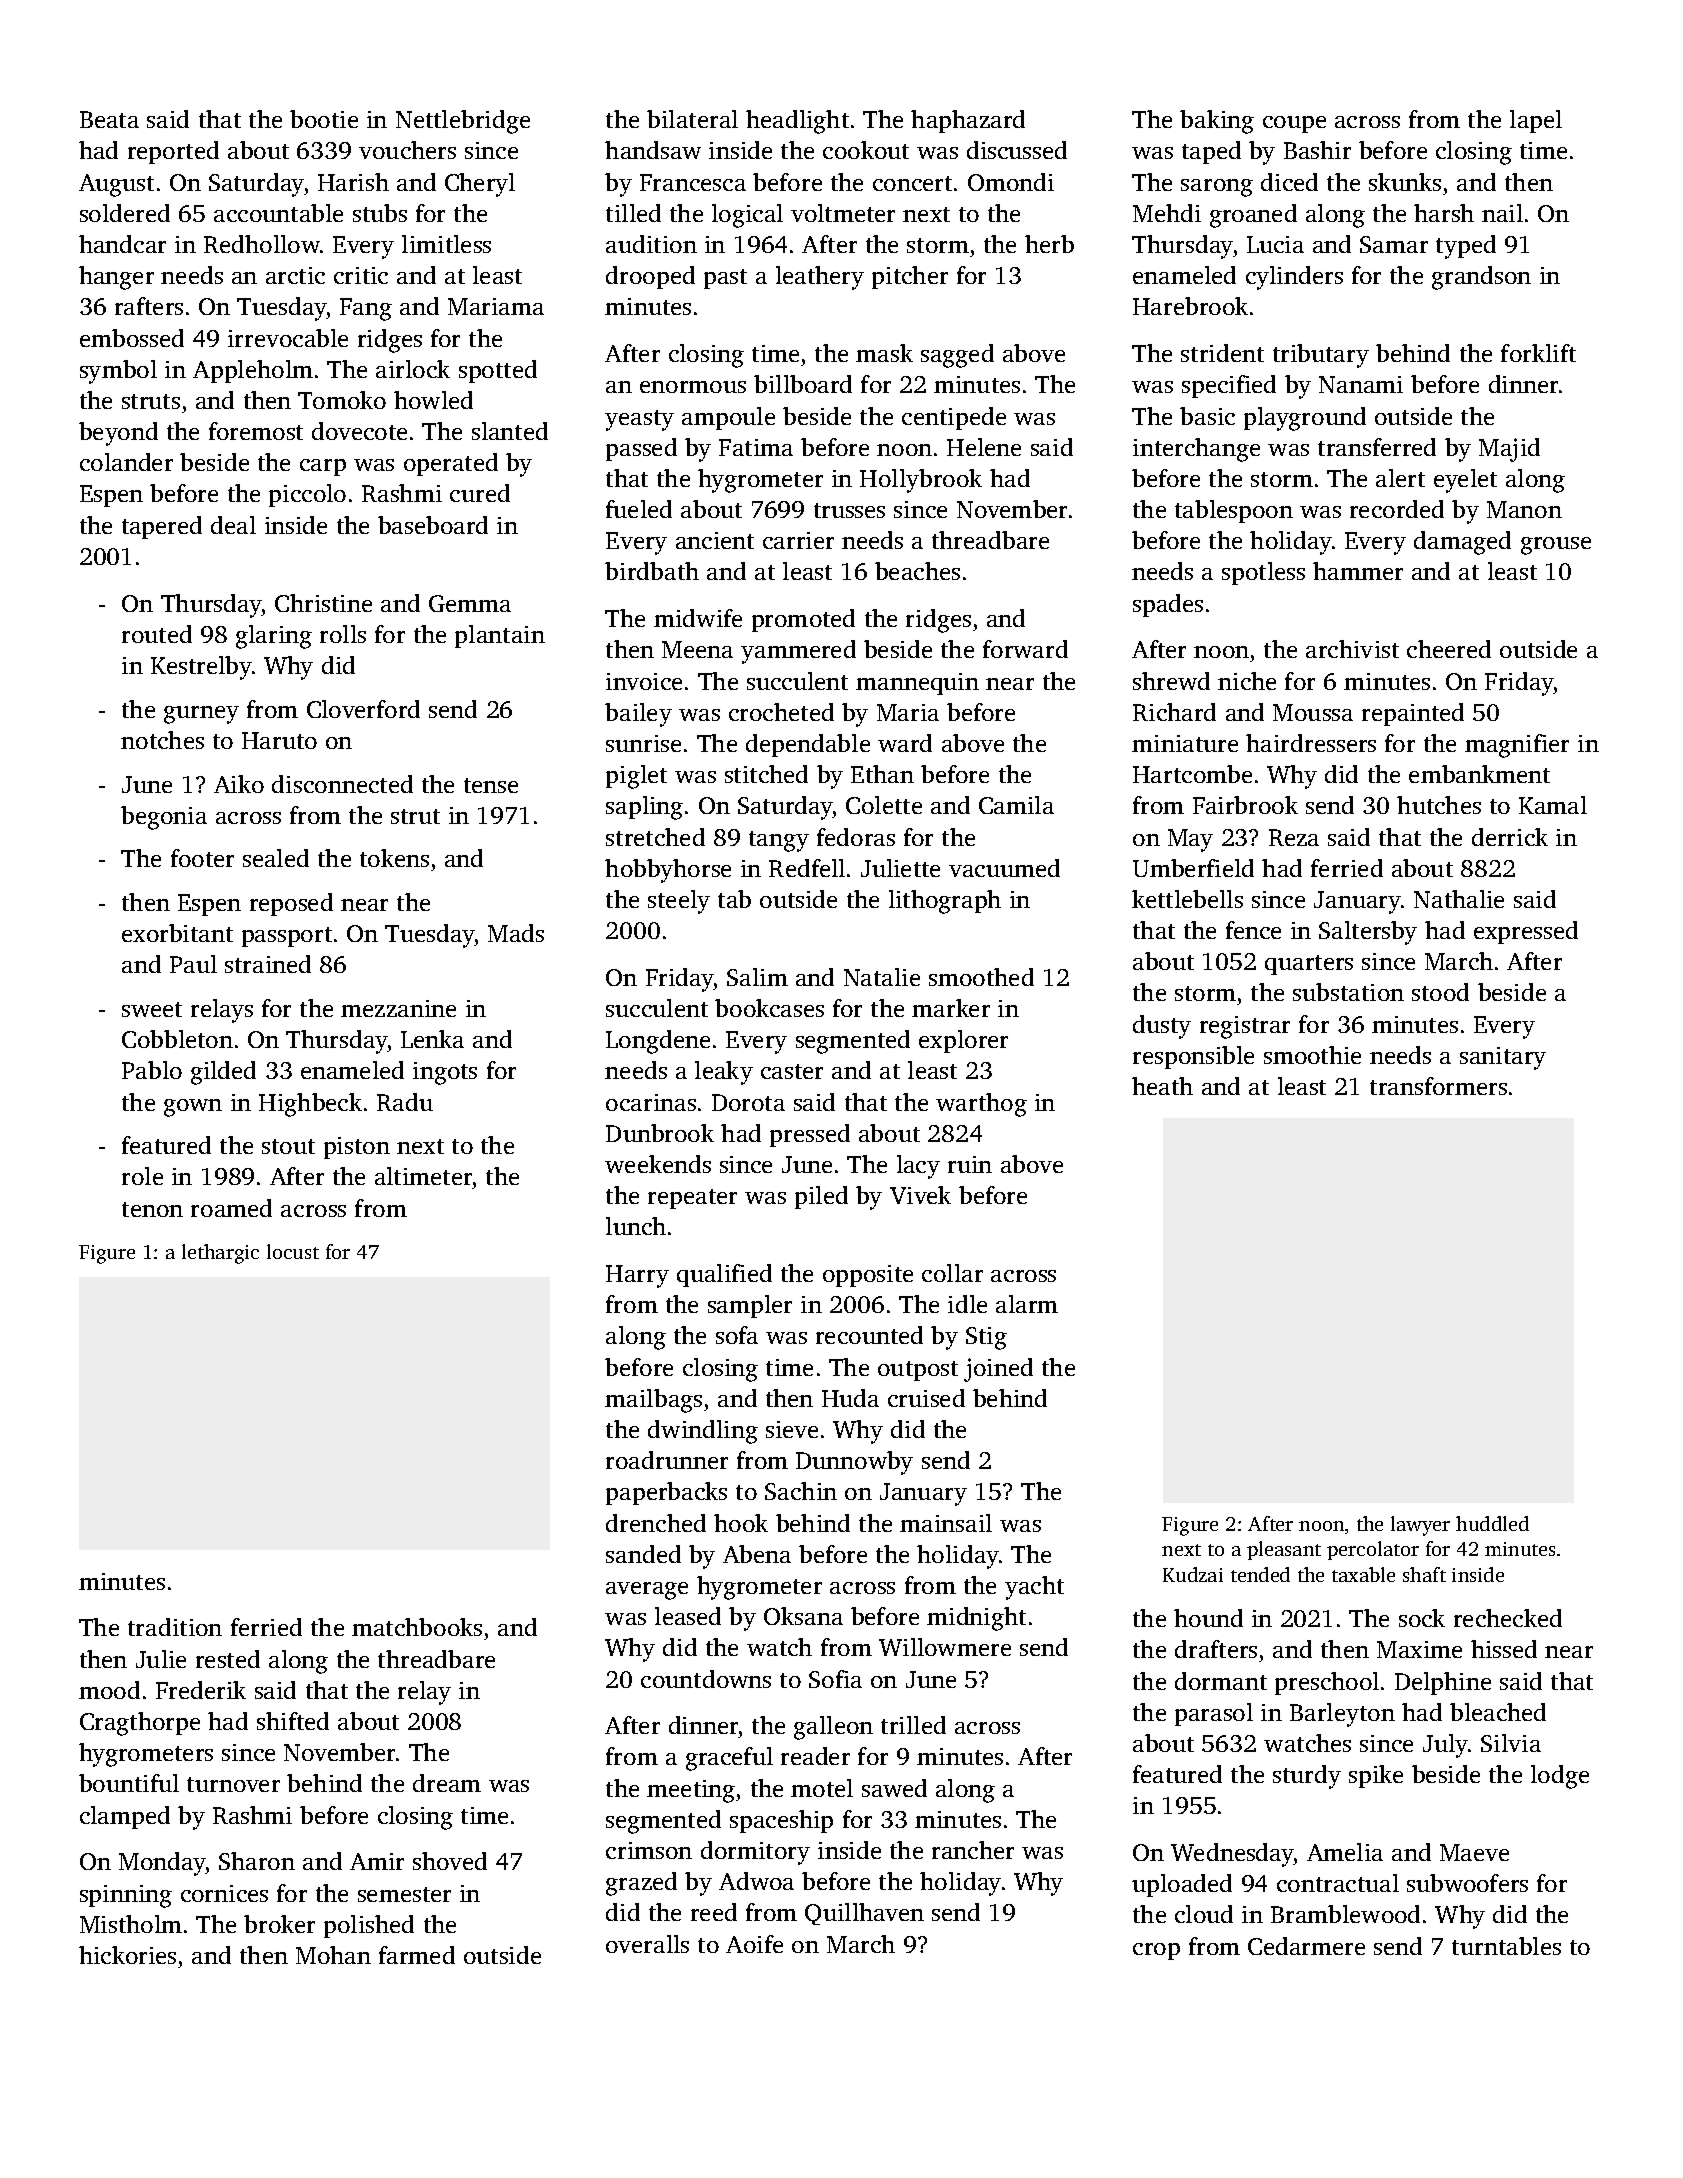 The image size is (1683, 2178). What do you see at coordinates (127, 1955) in the screenshot?
I see `hickories` at bounding box center [127, 1955].
